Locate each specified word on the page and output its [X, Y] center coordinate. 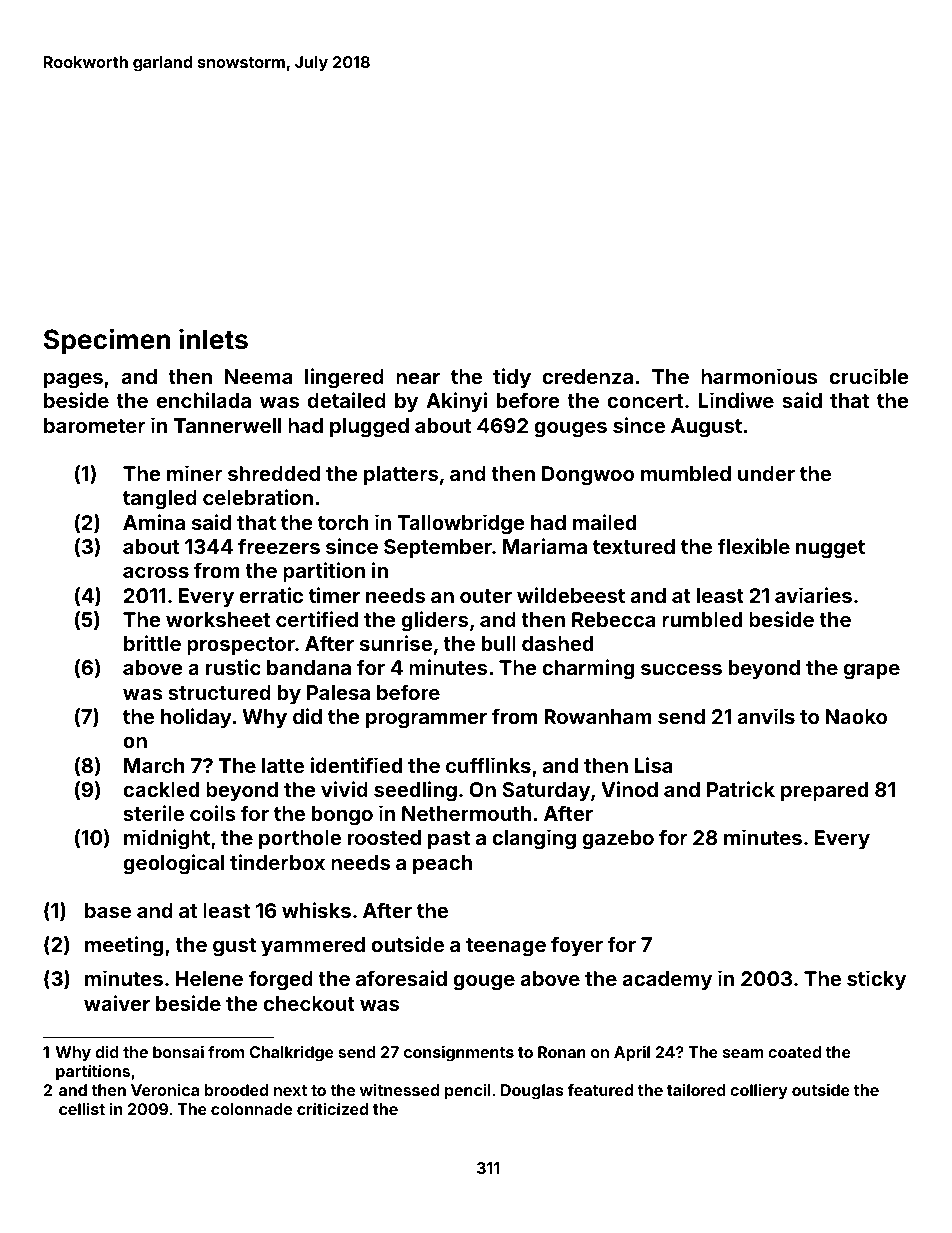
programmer [426, 721]
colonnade [251, 1109]
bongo [342, 816]
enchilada [204, 400]
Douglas [532, 1092]
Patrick [741, 789]
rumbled [702, 619]
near [418, 378]
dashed [557, 643]
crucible [869, 376]
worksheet [218, 619]
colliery [759, 1092]
